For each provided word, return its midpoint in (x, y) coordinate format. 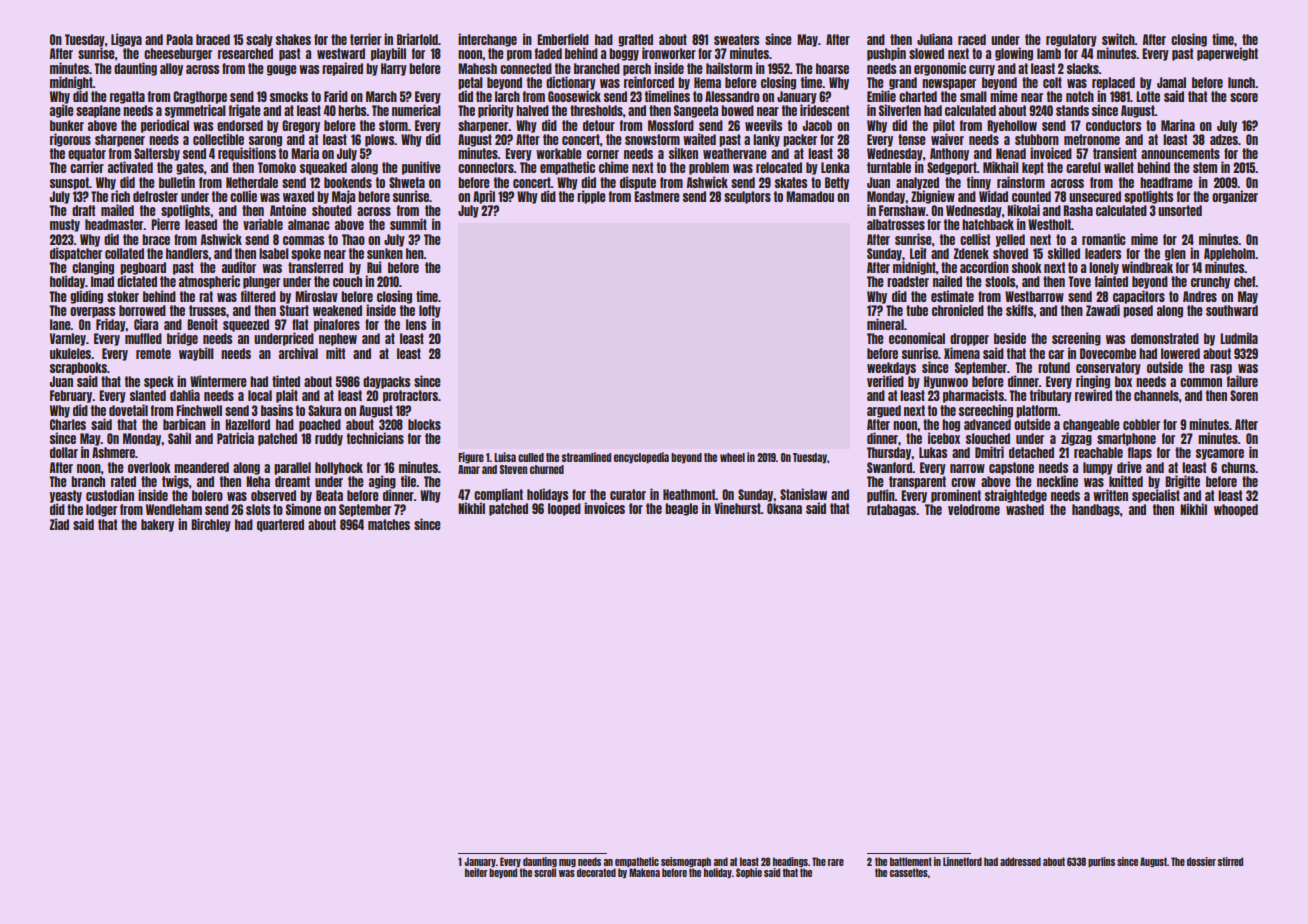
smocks (289, 96)
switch (1118, 39)
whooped (1236, 510)
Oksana (784, 508)
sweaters (736, 39)
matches (389, 524)
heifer (476, 872)
